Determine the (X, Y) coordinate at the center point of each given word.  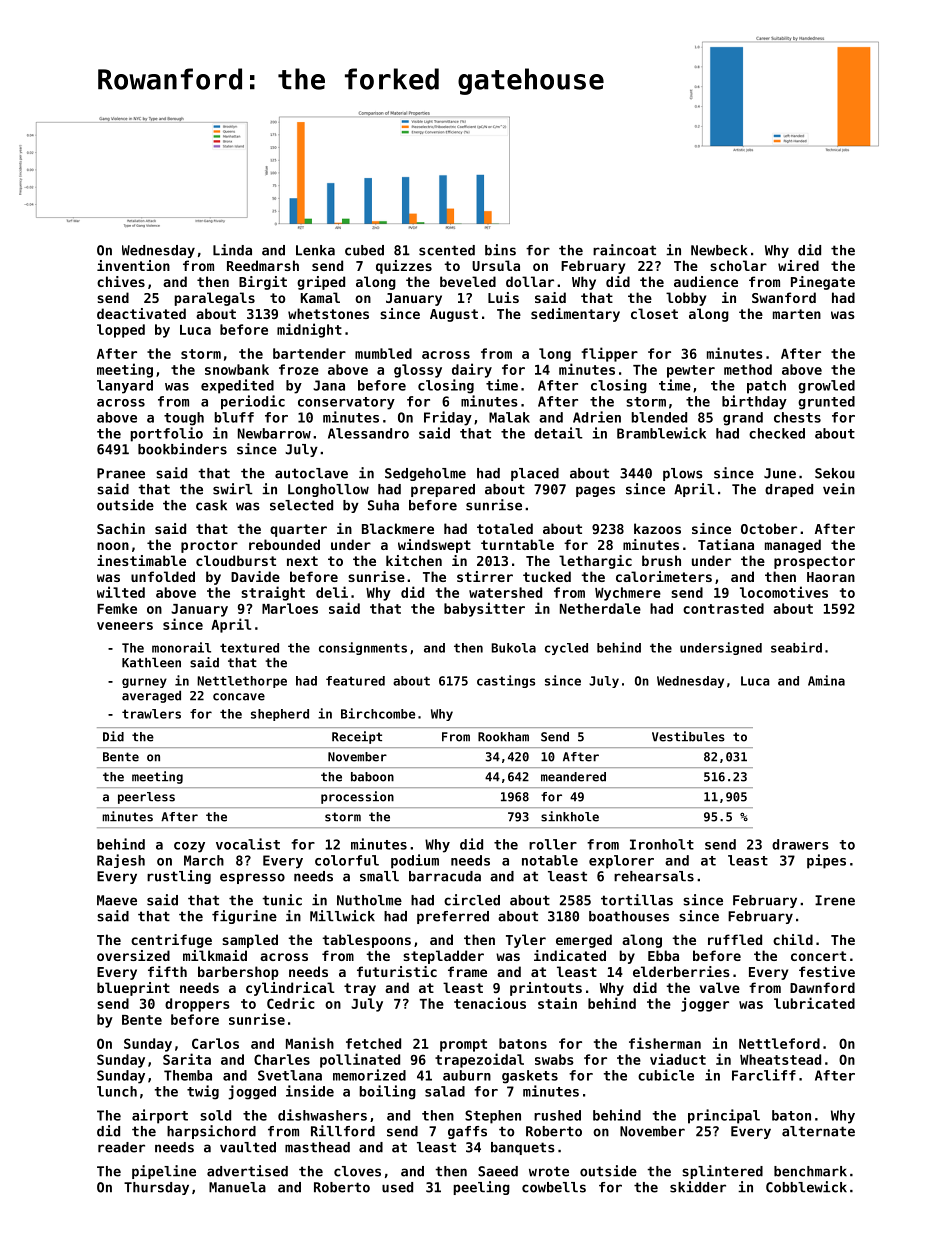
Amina (826, 680)
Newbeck (719, 250)
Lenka (315, 250)
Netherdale (600, 608)
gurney (144, 683)
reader (121, 1147)
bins (500, 250)
